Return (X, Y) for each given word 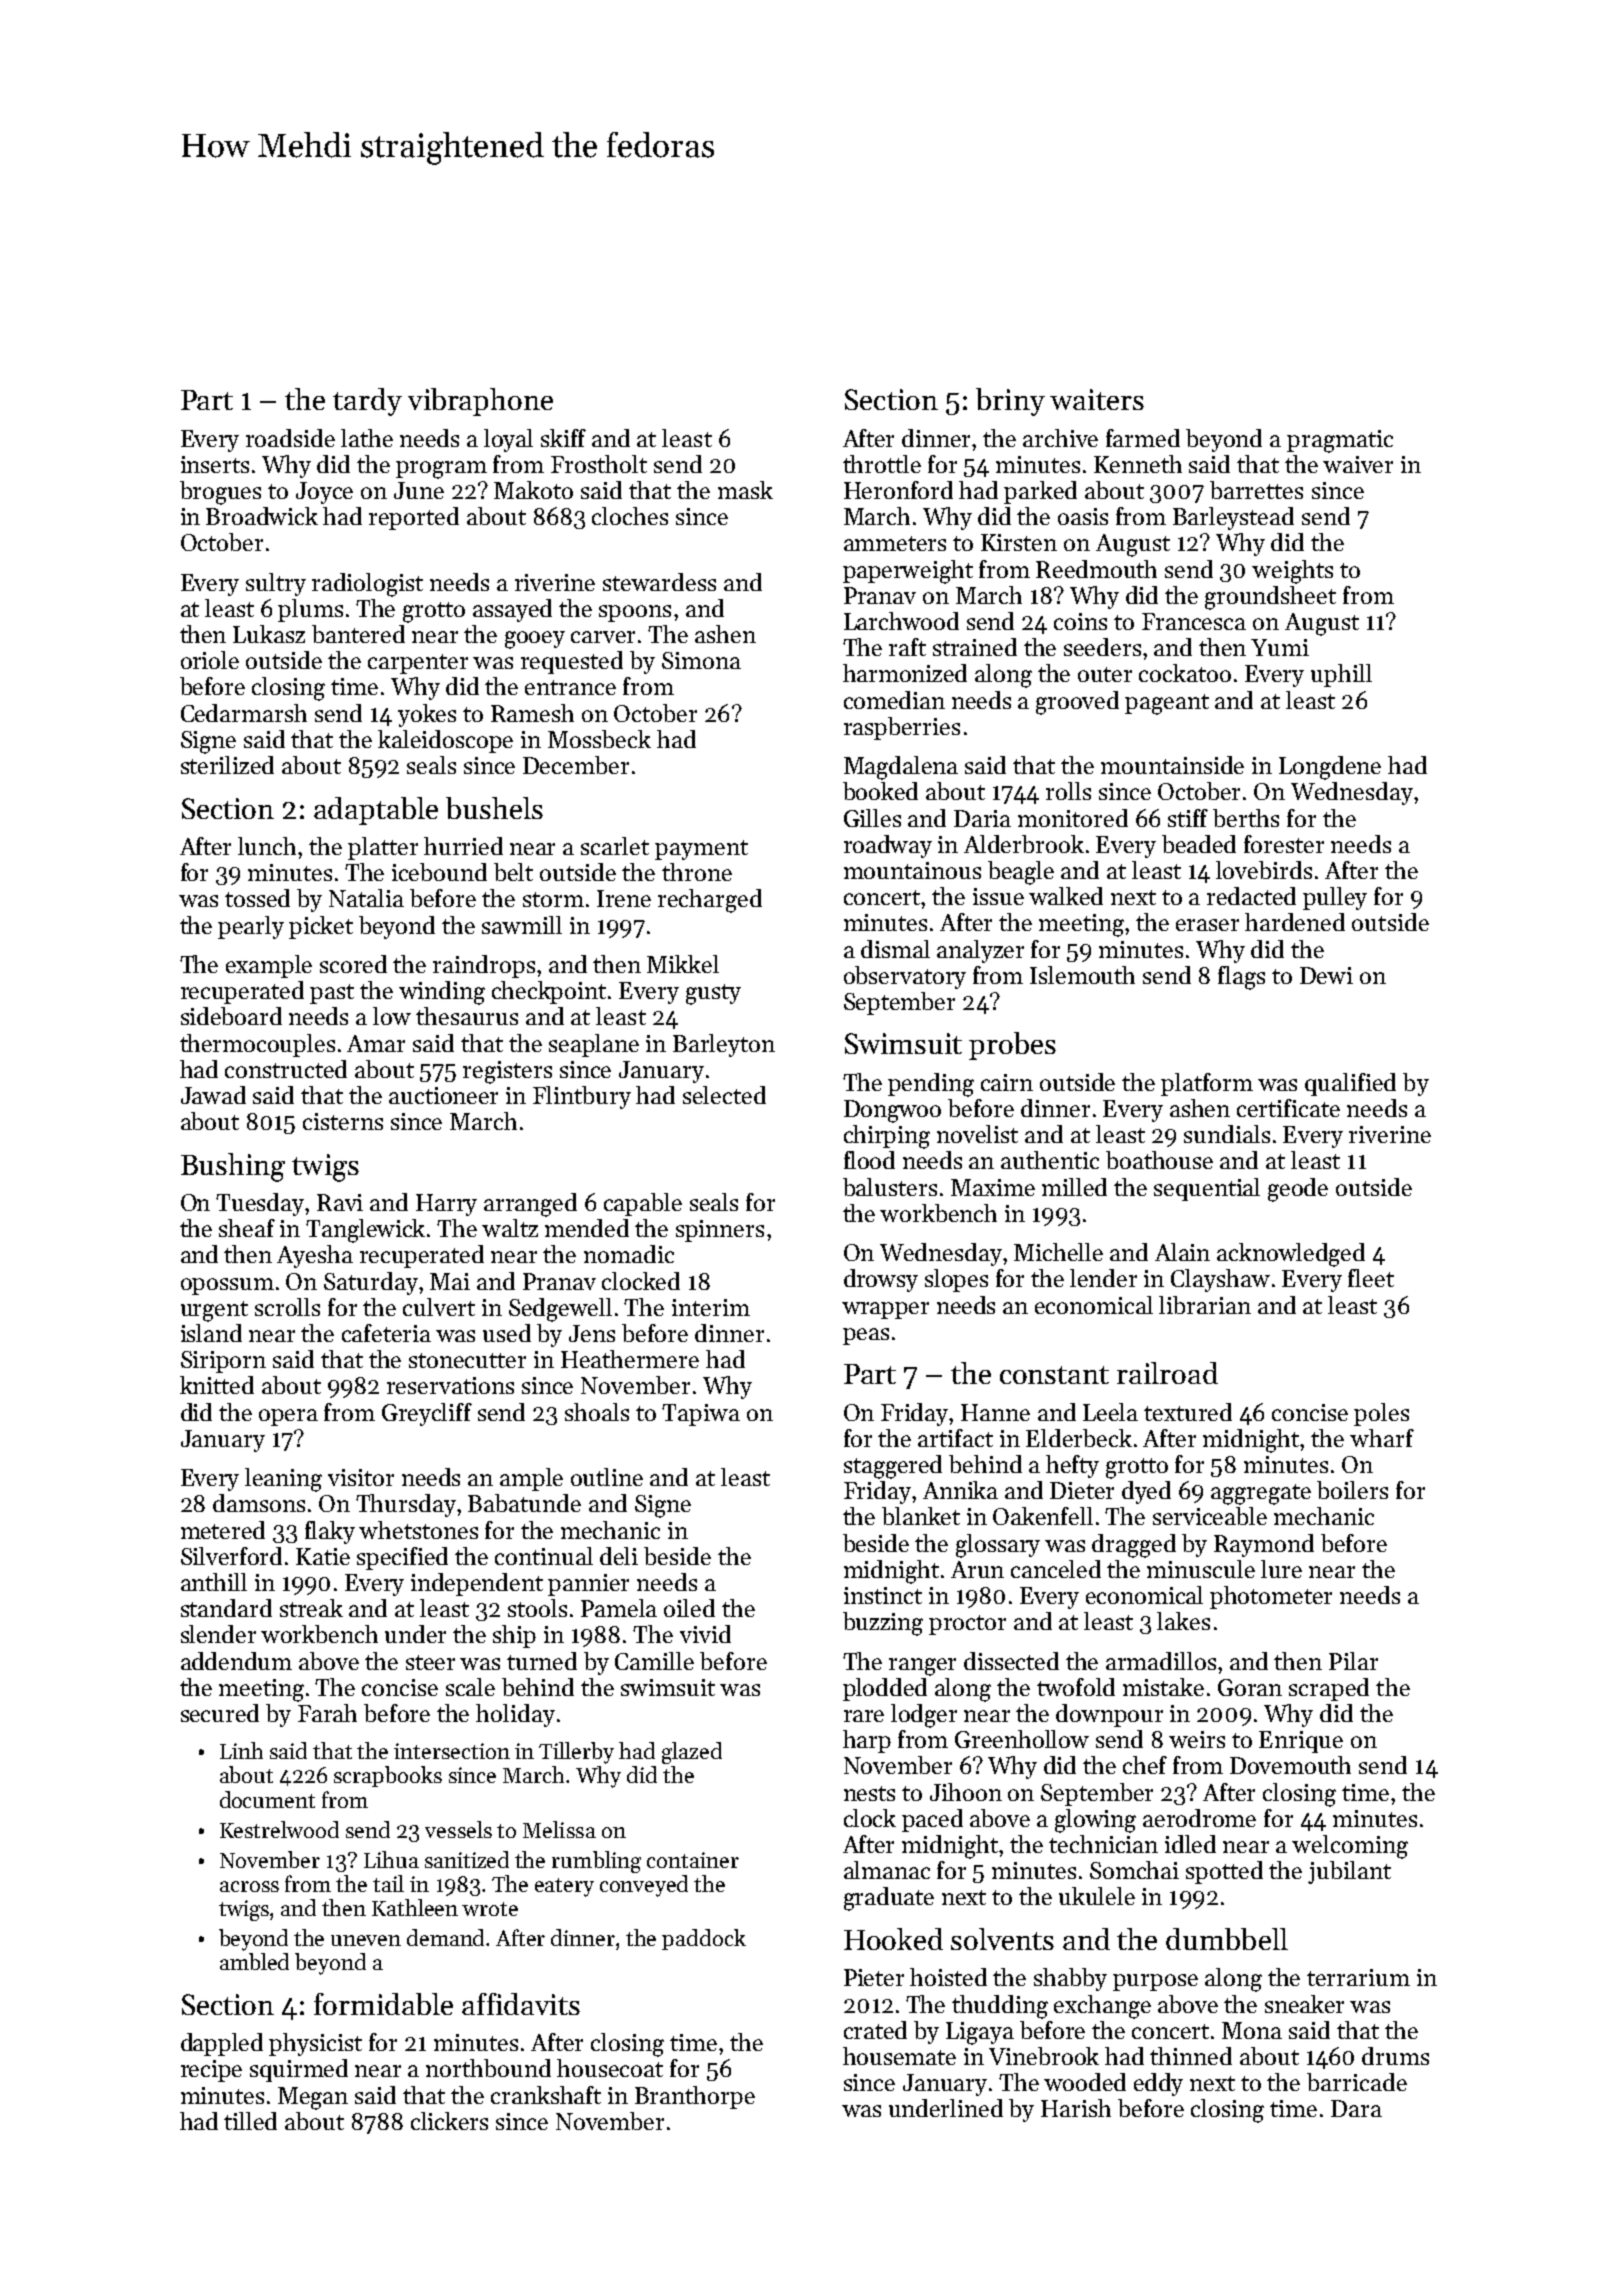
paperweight (908, 572)
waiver (1358, 464)
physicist (315, 2044)
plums (310, 610)
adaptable (376, 811)
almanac (887, 1870)
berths (1246, 818)
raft (907, 647)
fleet (1371, 1278)
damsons (259, 1503)
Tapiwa (701, 1415)
